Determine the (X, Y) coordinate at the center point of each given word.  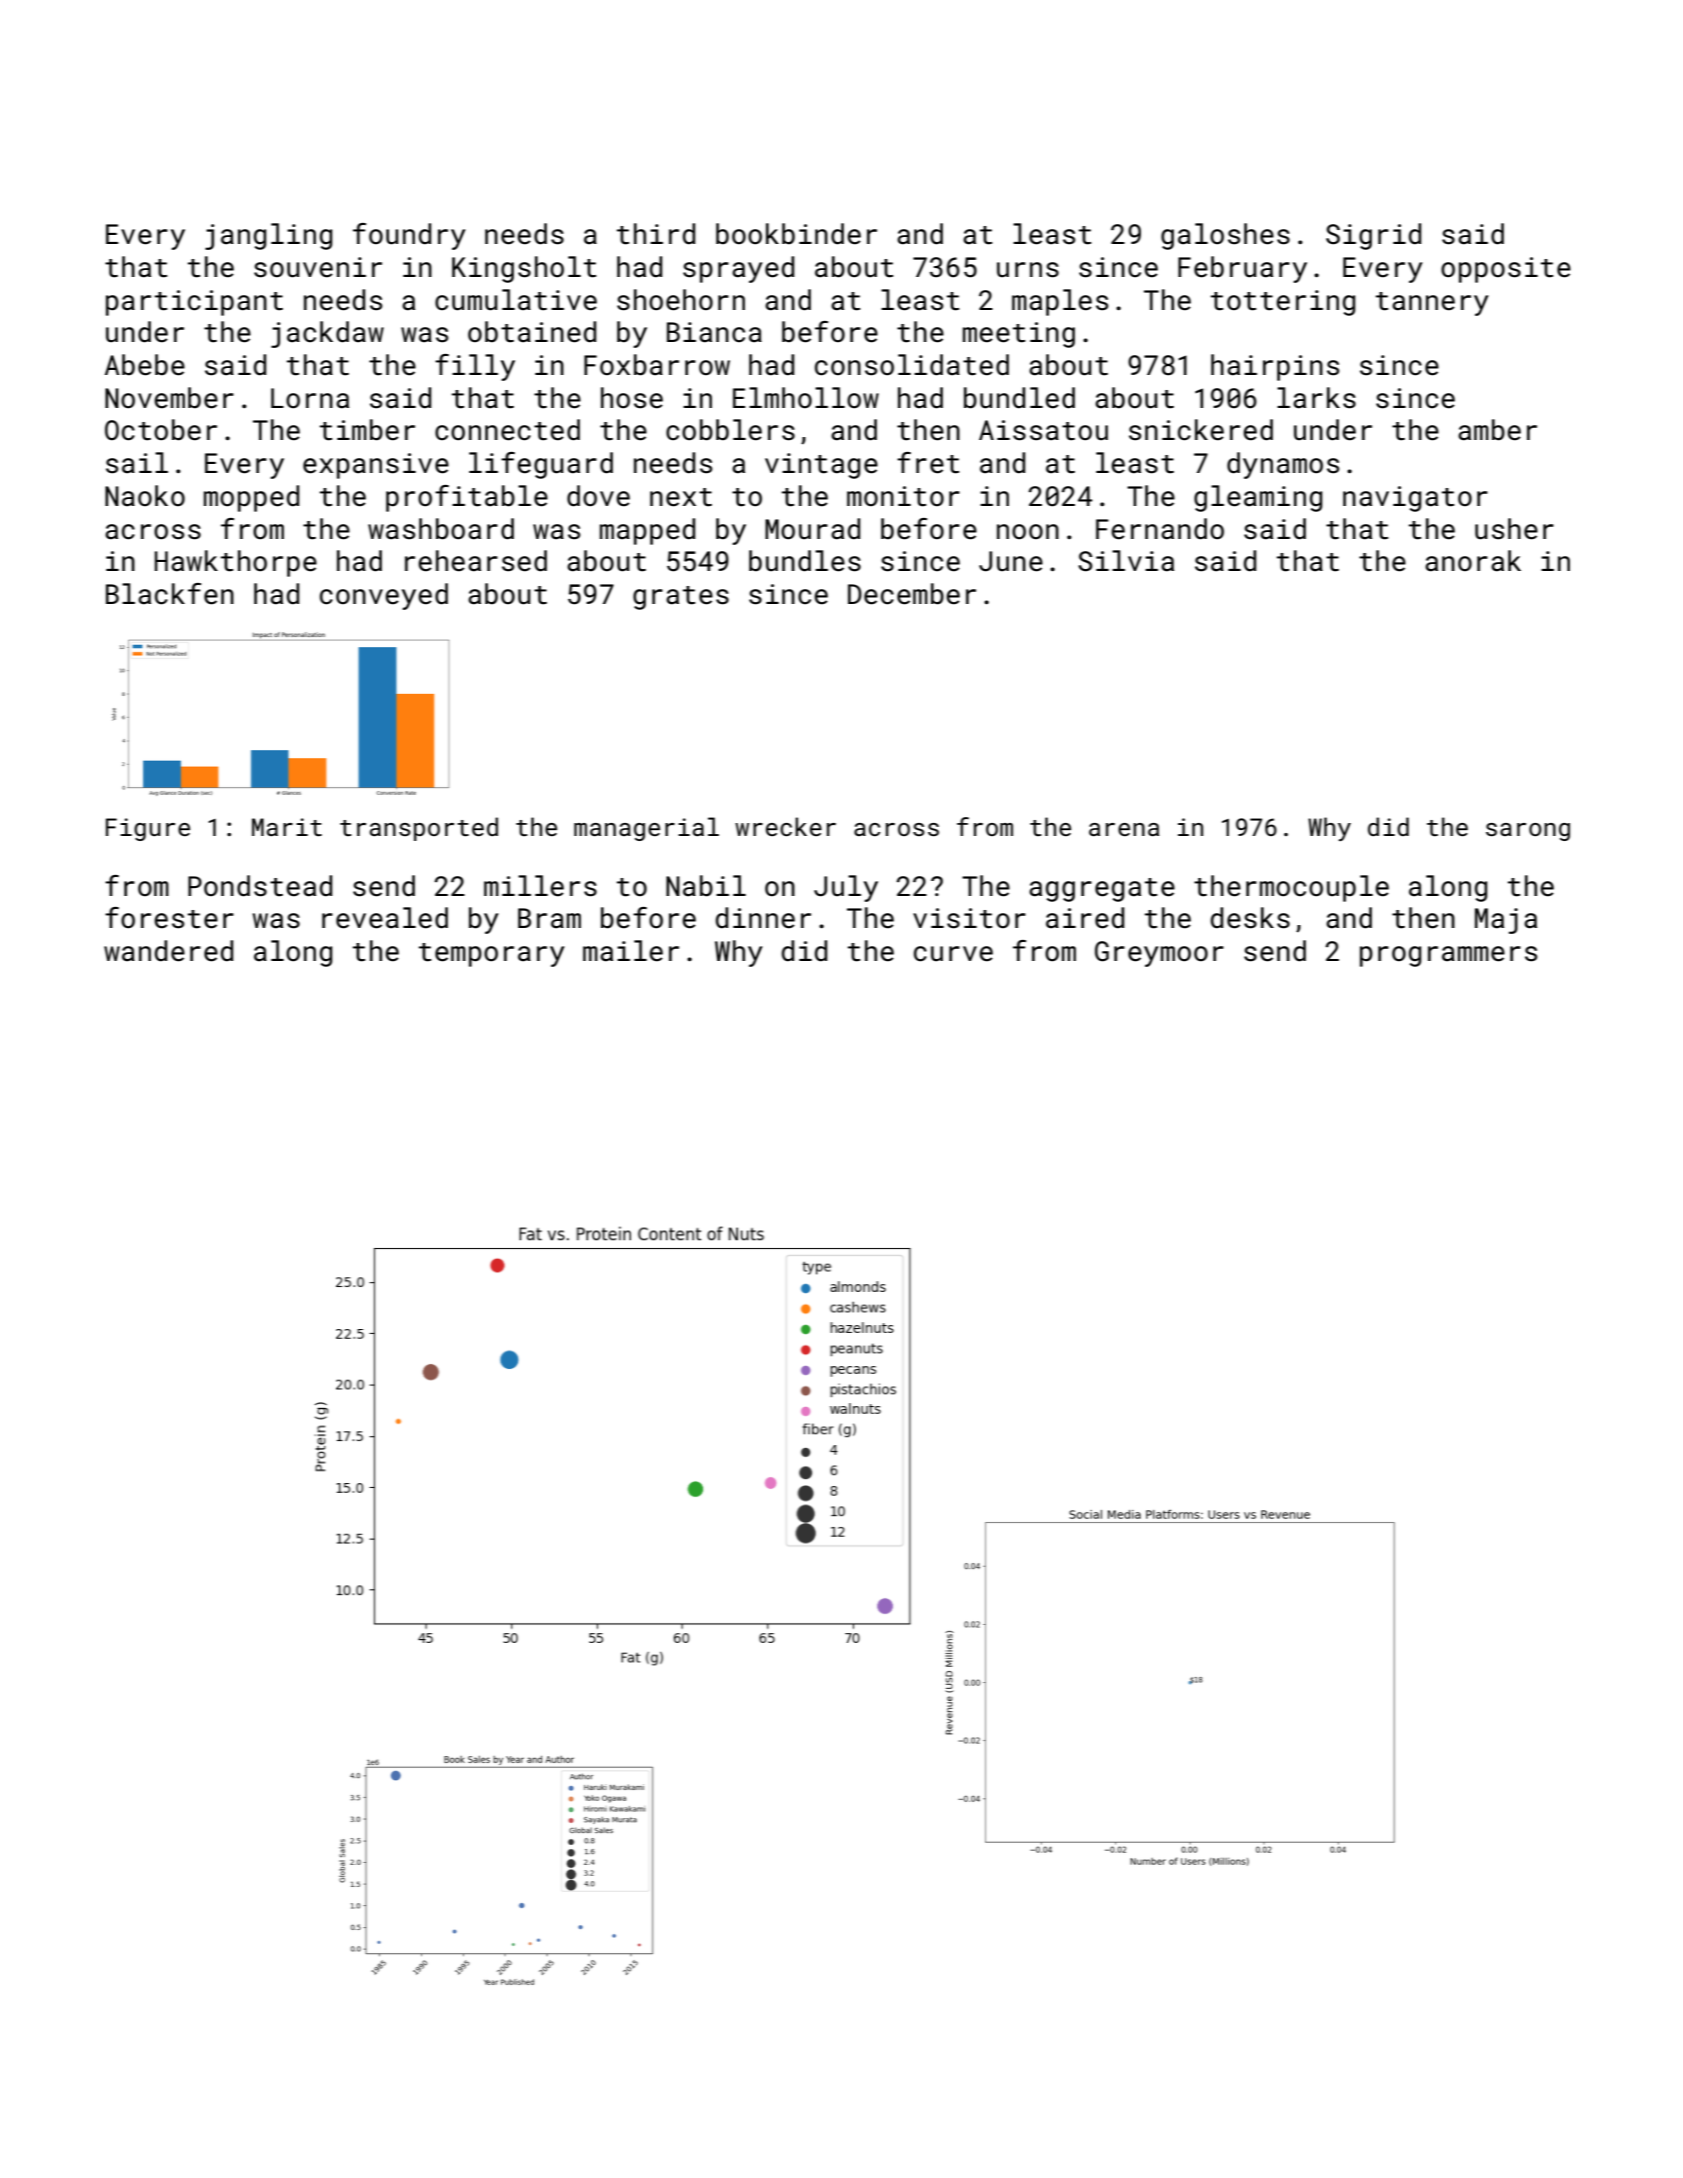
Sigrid (1373, 236)
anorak (1473, 561)
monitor (903, 496)
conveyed (384, 596)
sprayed (738, 269)
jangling (268, 236)
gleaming (1258, 498)
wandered (168, 951)
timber (367, 430)
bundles (805, 561)
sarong (1528, 832)
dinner (763, 918)
